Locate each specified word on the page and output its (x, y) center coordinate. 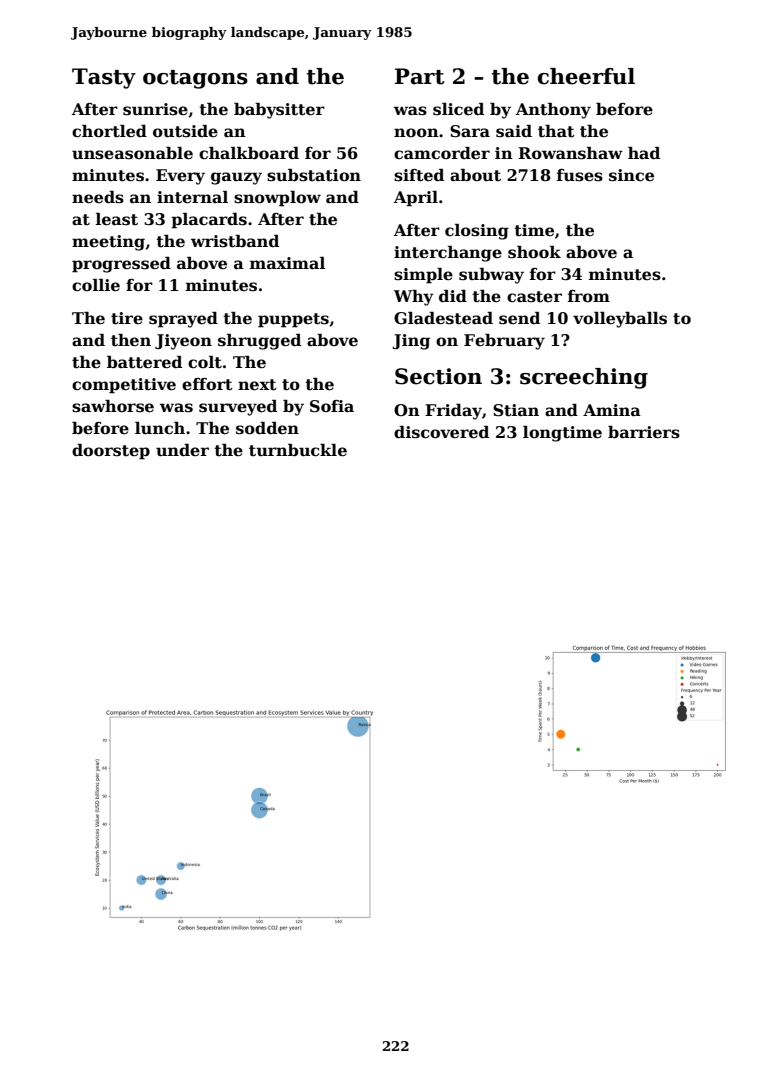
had (644, 153)
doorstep (111, 452)
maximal (287, 263)
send (519, 318)
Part (420, 76)
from (589, 296)
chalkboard (249, 153)
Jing (411, 342)
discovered (441, 432)
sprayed (183, 320)
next (257, 385)
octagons (195, 79)
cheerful (586, 76)
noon (416, 133)
